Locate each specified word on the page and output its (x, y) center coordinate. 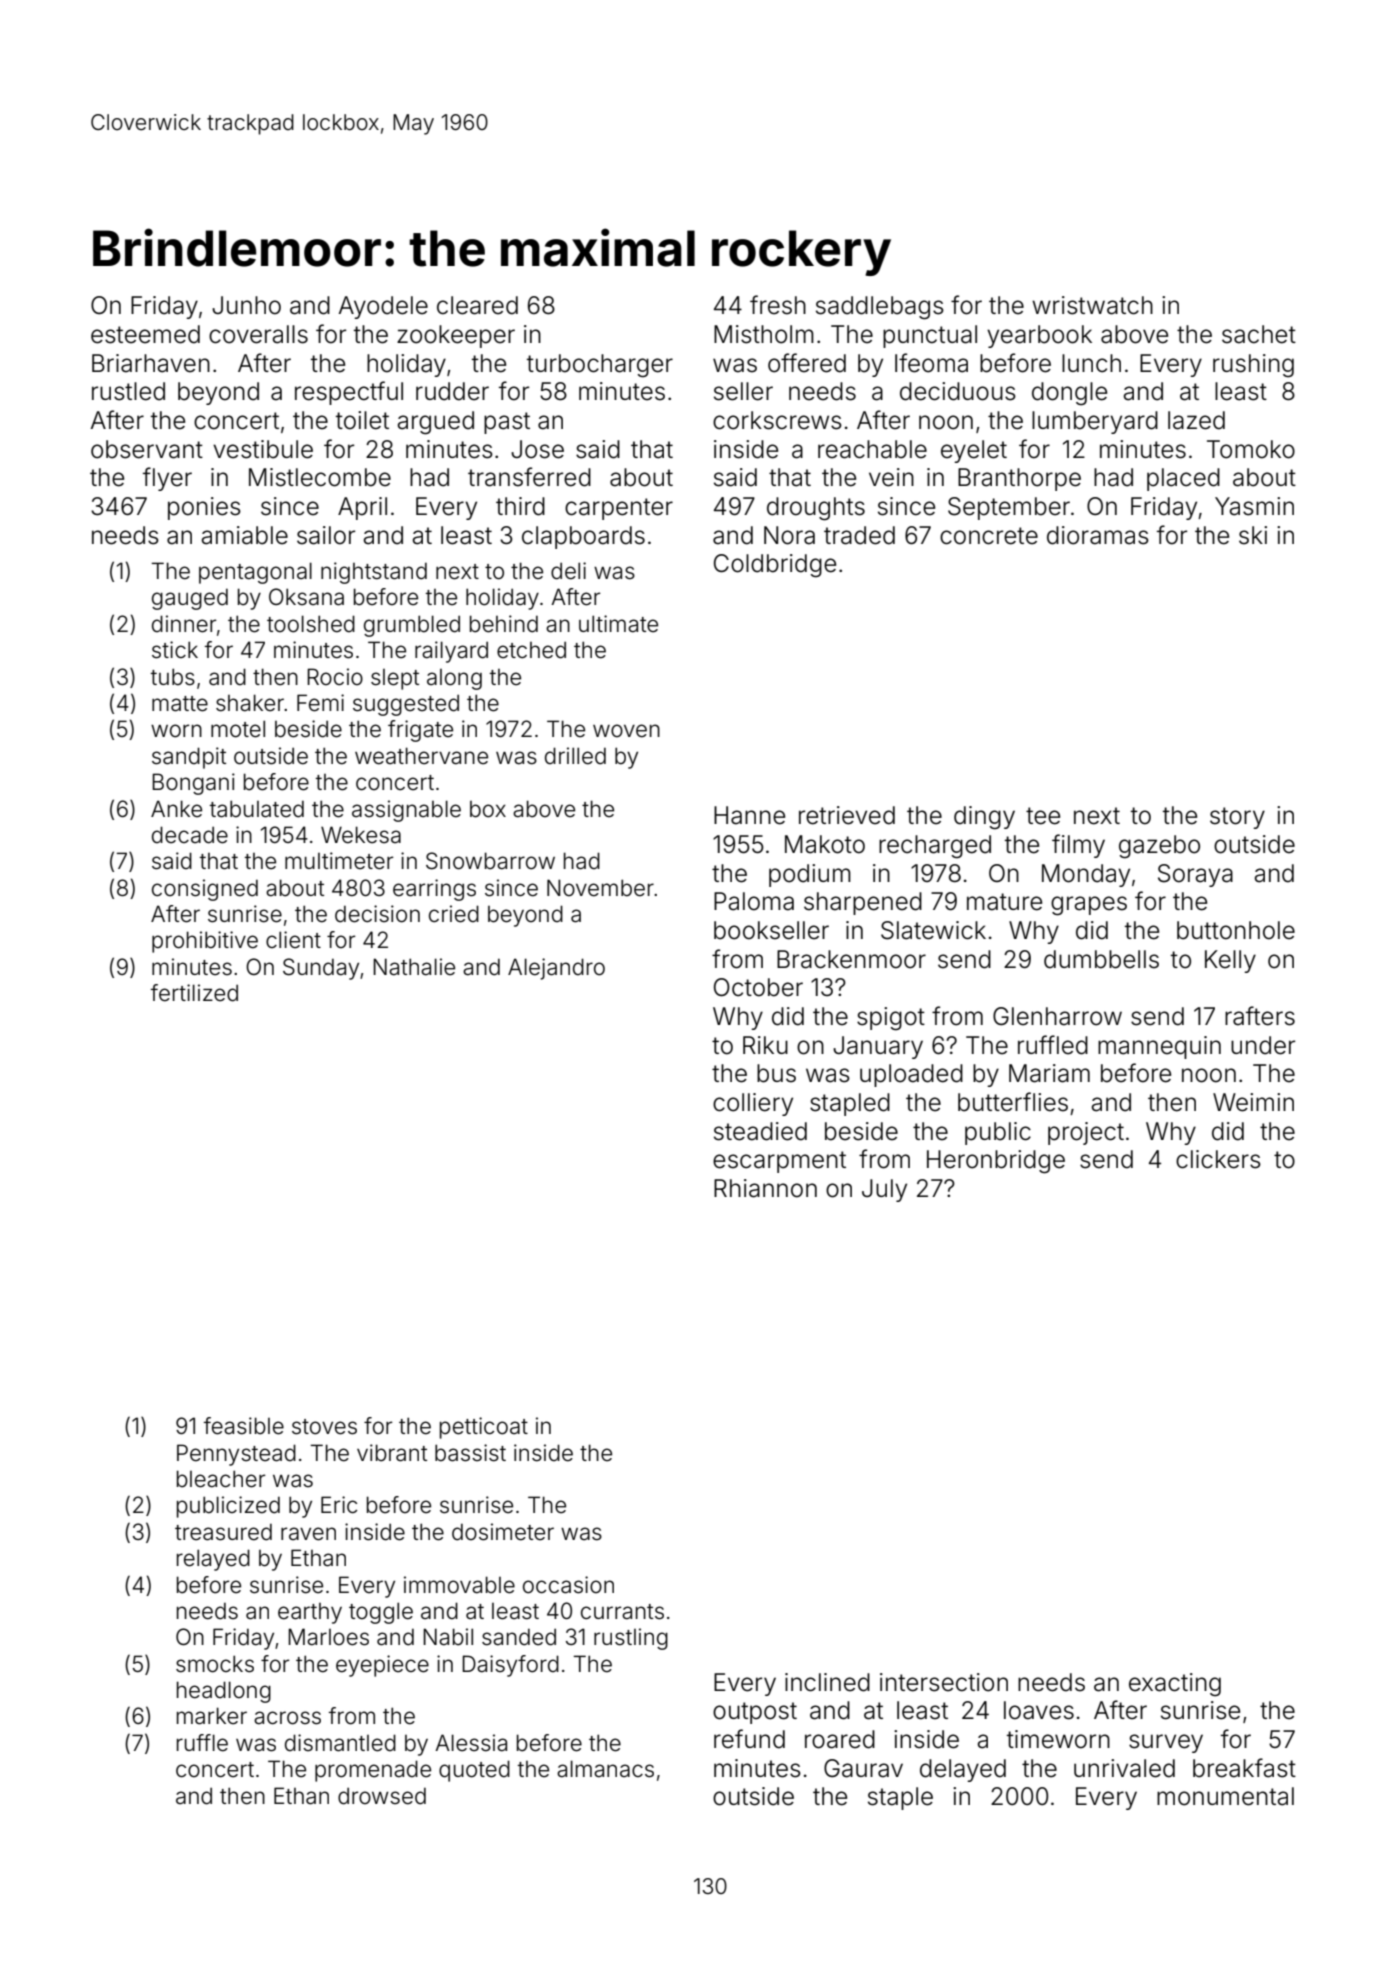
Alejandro (556, 969)
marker (212, 1716)
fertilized (194, 993)
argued (435, 423)
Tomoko (1251, 449)
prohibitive (205, 942)
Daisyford (510, 1666)
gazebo (1159, 847)
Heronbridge (996, 1162)
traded (859, 535)
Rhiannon (765, 1188)
